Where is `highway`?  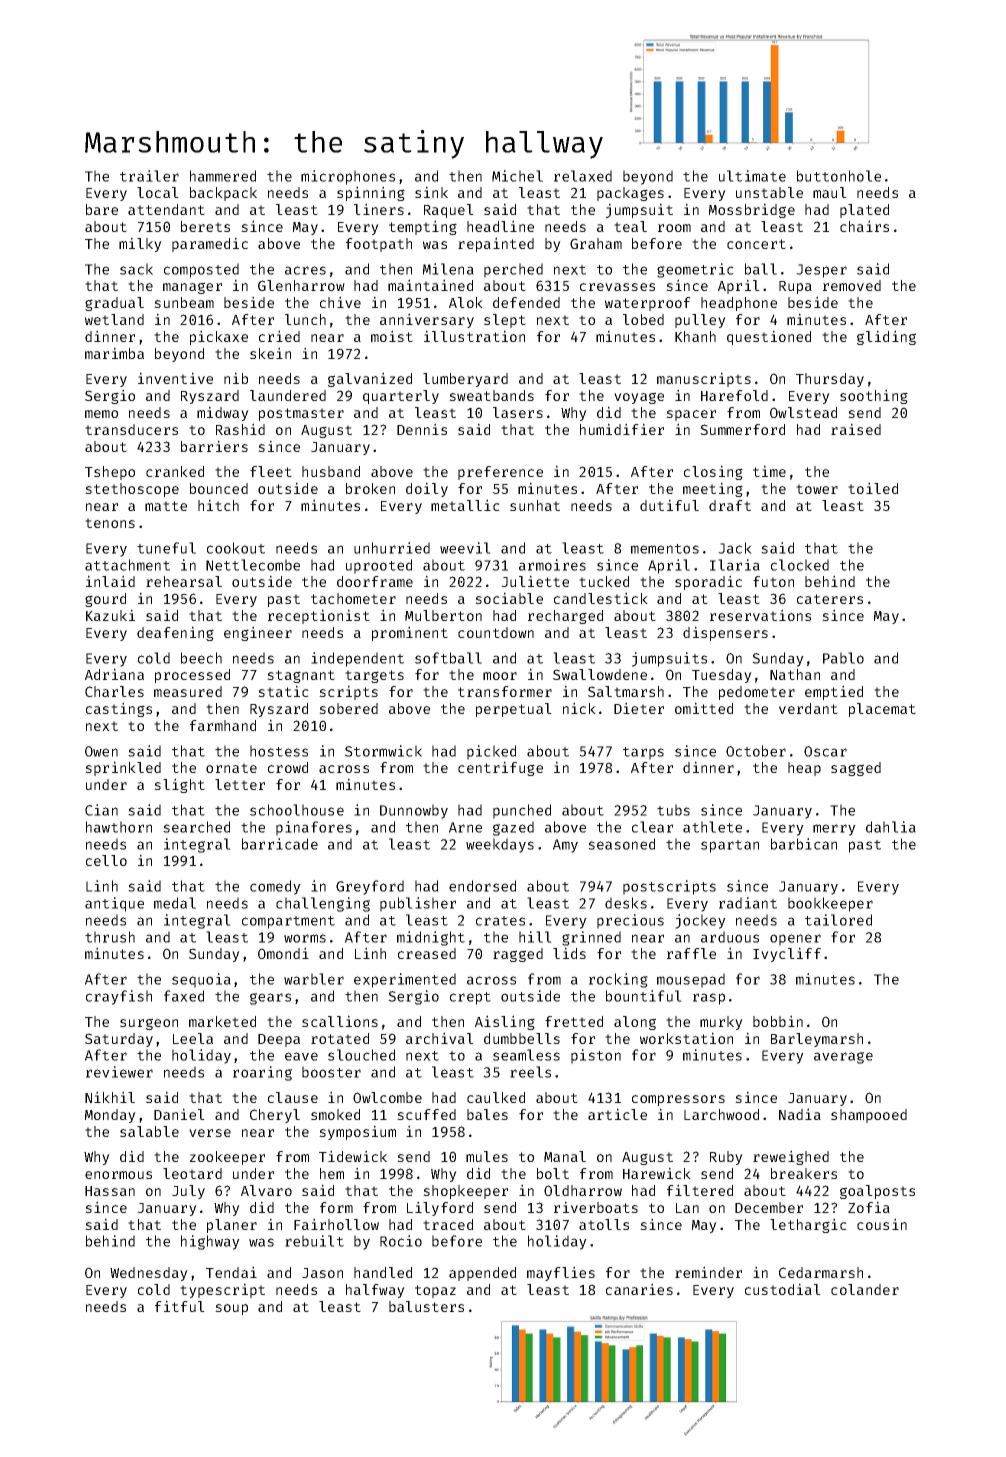 highway is located at coordinates (210, 1242).
